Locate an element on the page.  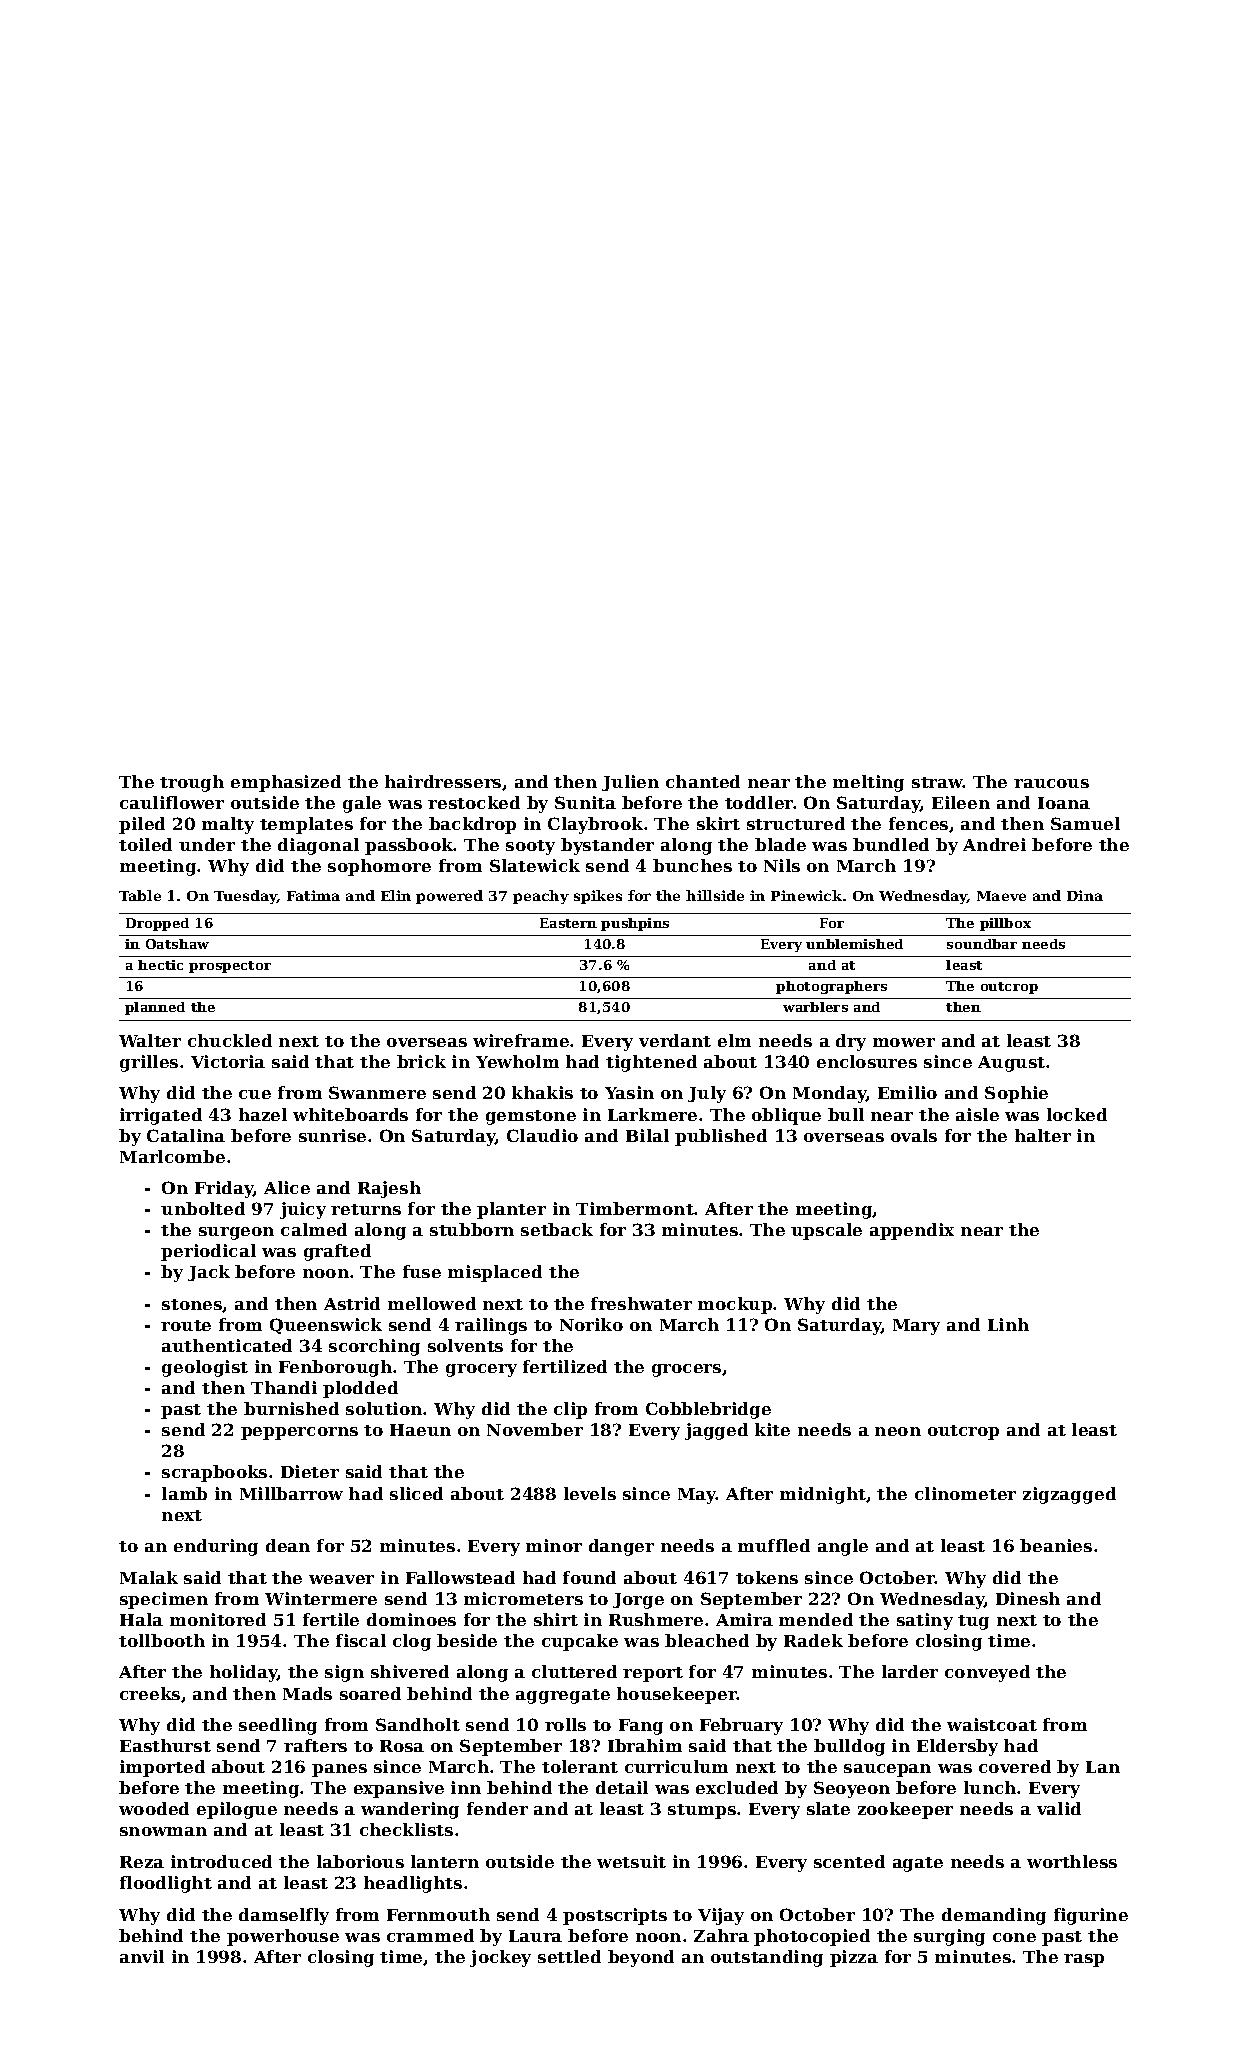
rasp is located at coordinates (1084, 1960).
